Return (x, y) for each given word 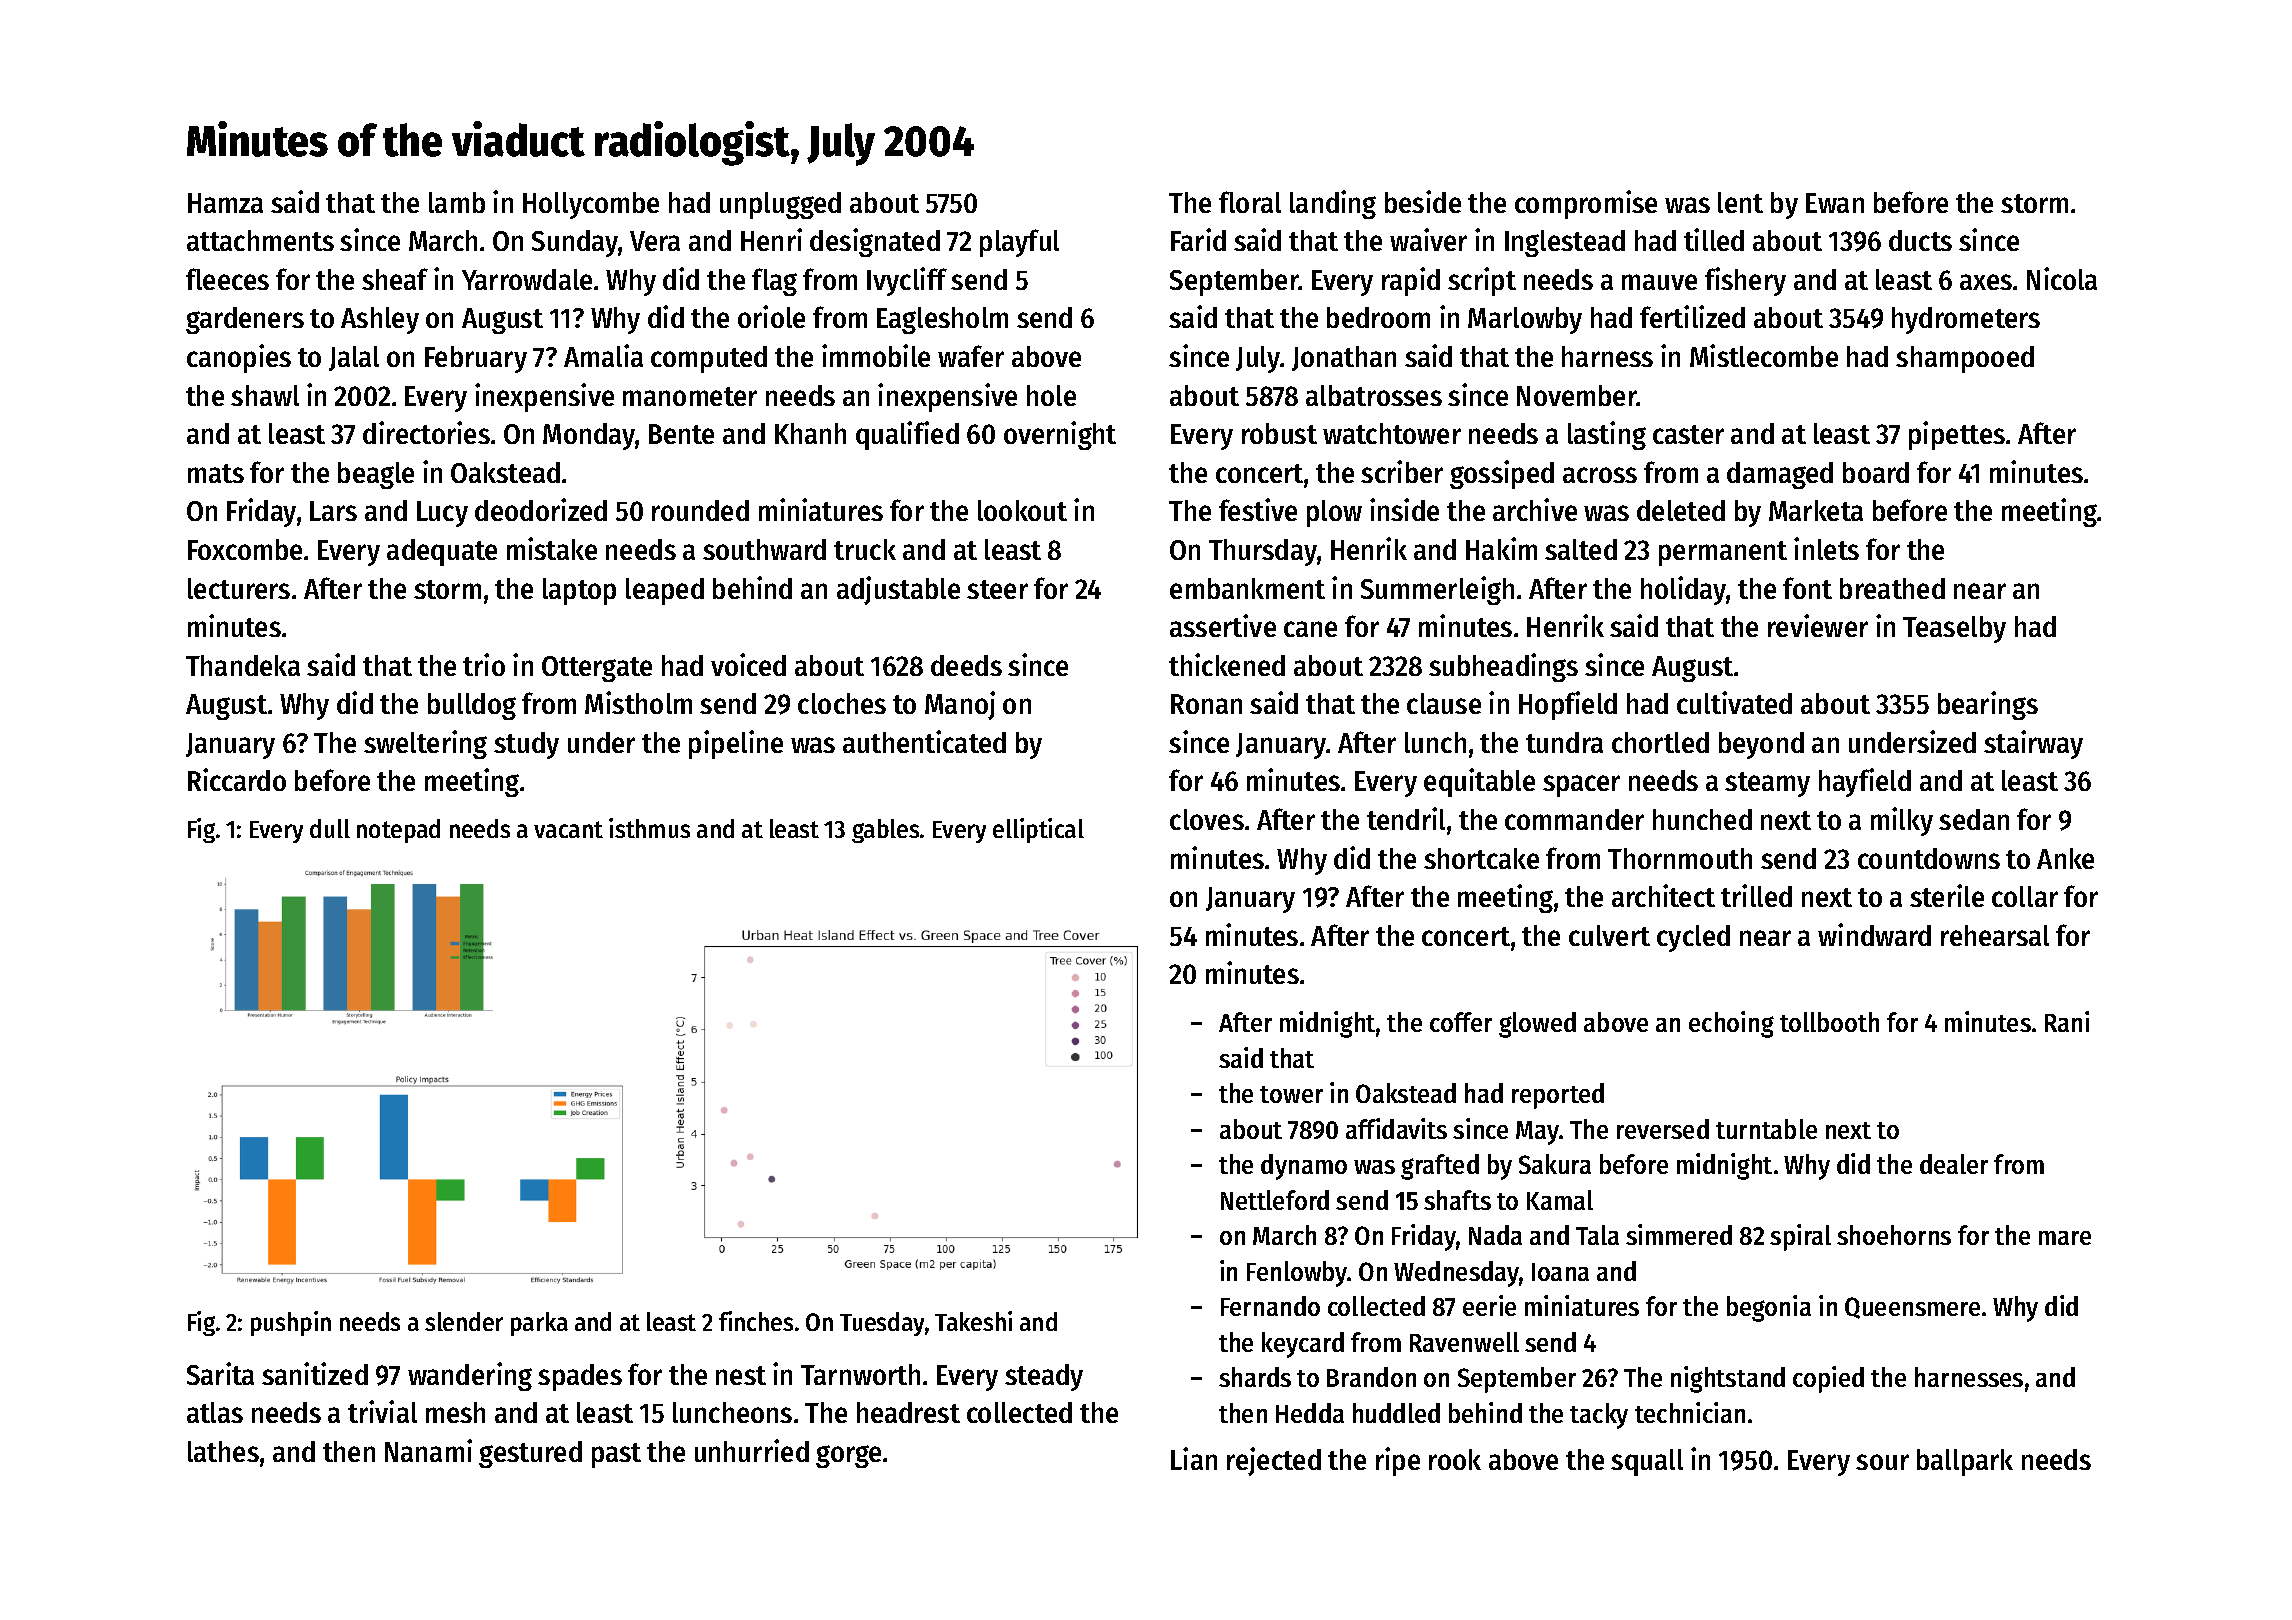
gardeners (245, 320)
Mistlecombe (1764, 355)
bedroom (1378, 317)
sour (1882, 1462)
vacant (568, 829)
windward (1874, 934)
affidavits (1396, 1128)
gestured (530, 1454)
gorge (848, 1456)
